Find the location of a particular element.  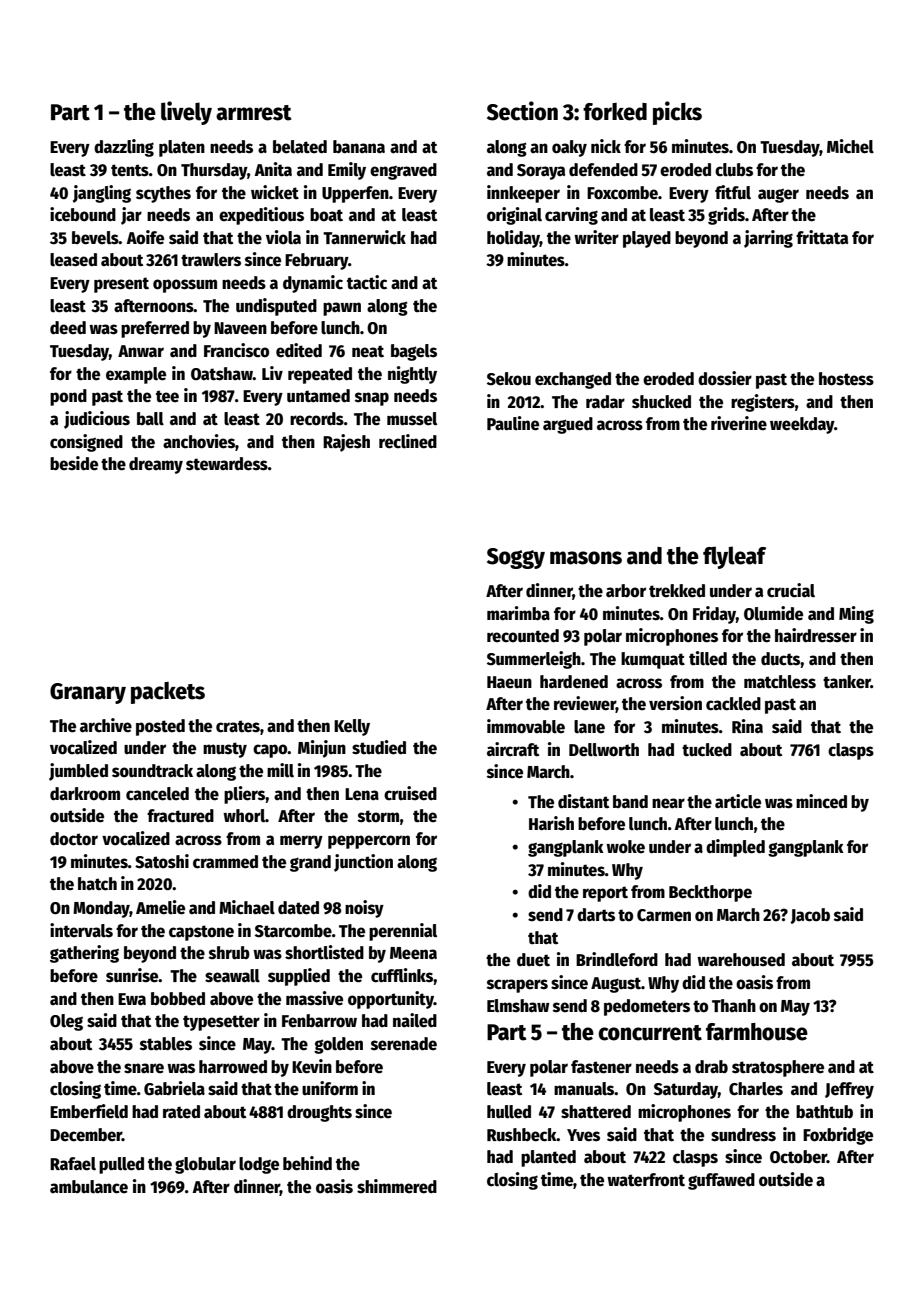

Jeffrey is located at coordinates (849, 1090).
